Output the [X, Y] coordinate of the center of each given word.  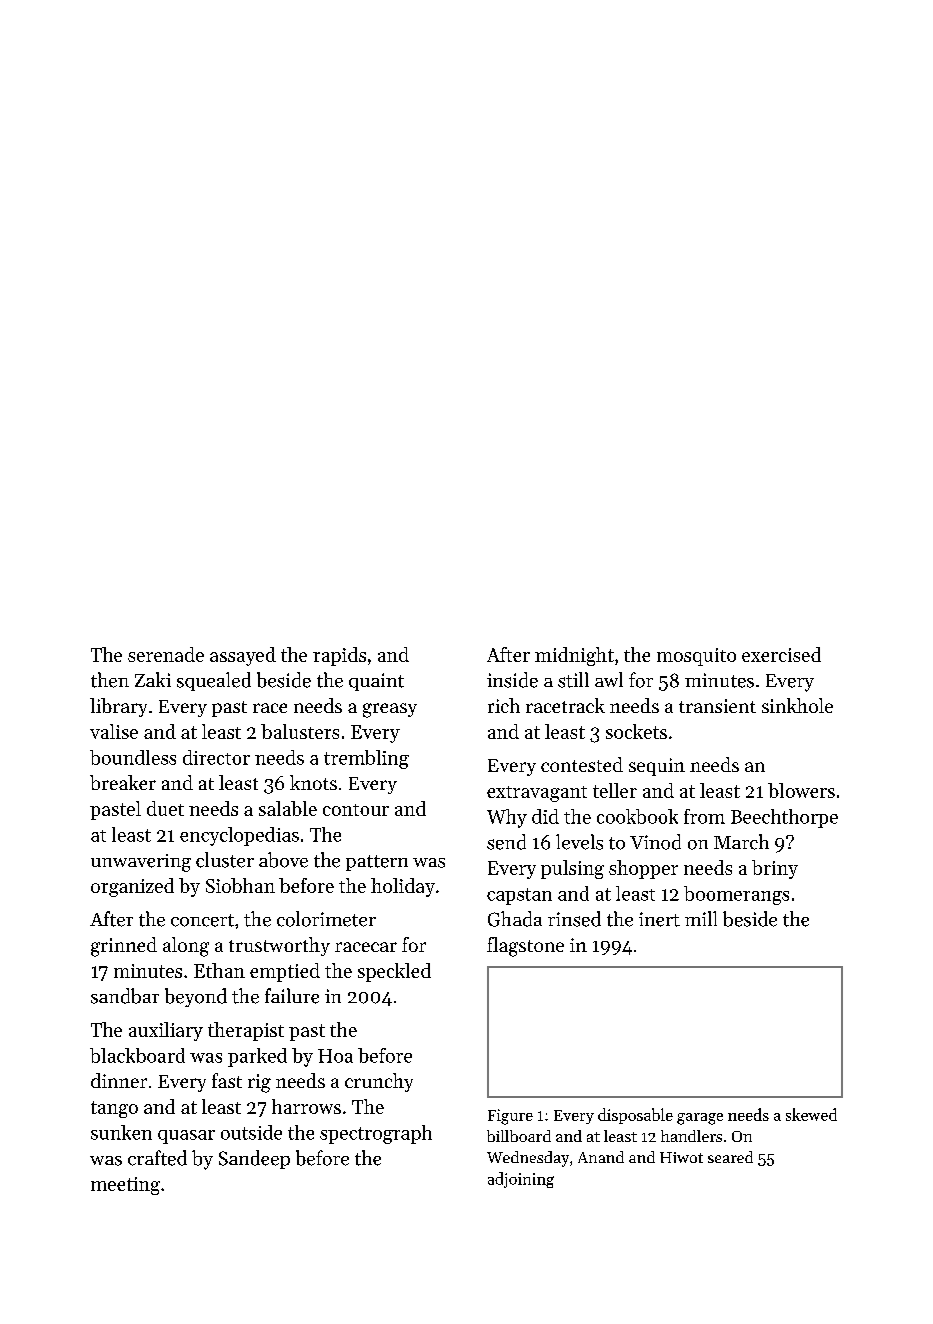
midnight [574, 656]
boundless [133, 757]
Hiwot [681, 1157]
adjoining [521, 1180]
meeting [125, 1186]
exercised [781, 654]
